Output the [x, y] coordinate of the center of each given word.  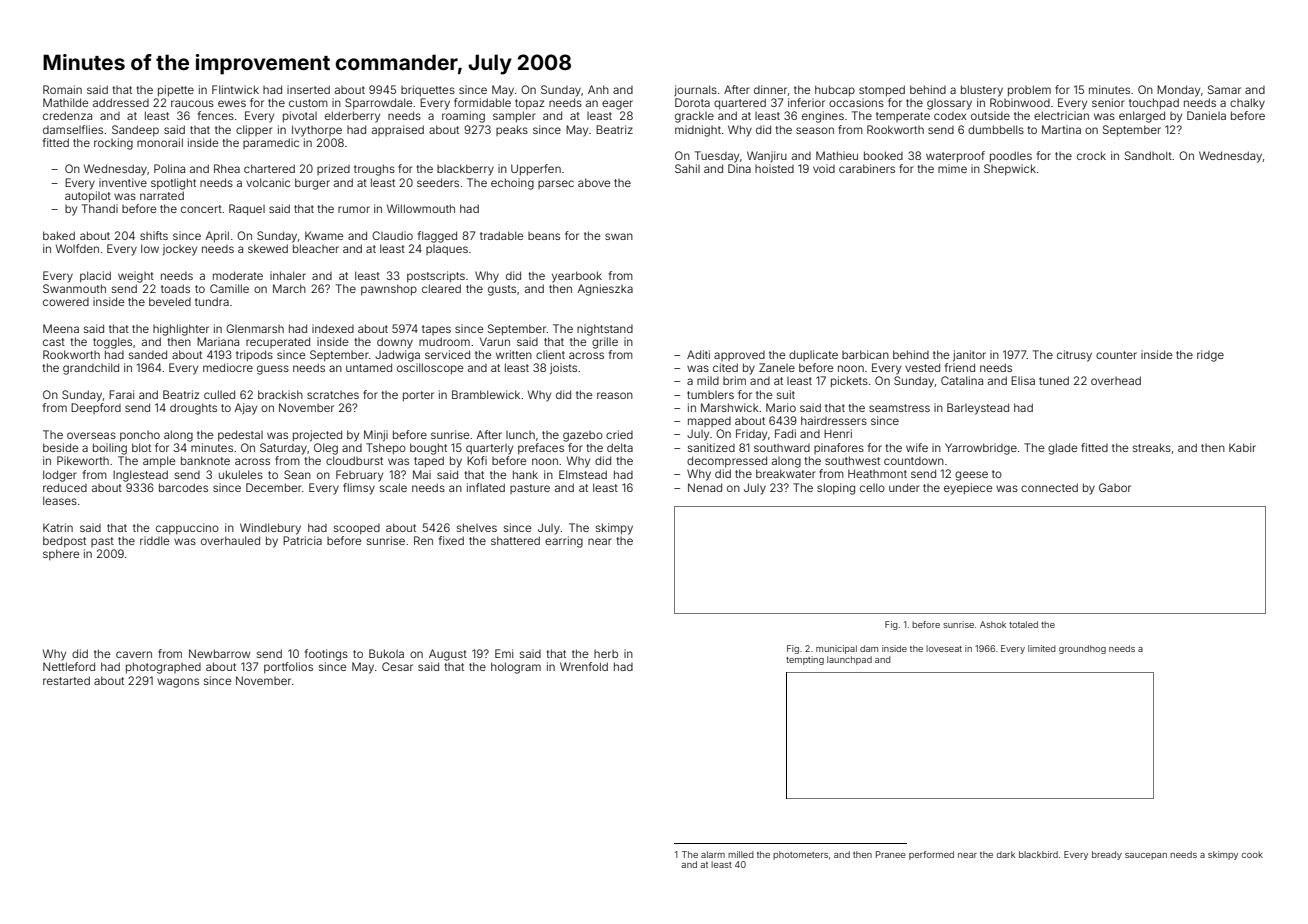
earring [564, 542]
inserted [308, 89]
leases [60, 500]
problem [1029, 91]
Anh [598, 89]
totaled [1023, 624]
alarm [713, 854]
